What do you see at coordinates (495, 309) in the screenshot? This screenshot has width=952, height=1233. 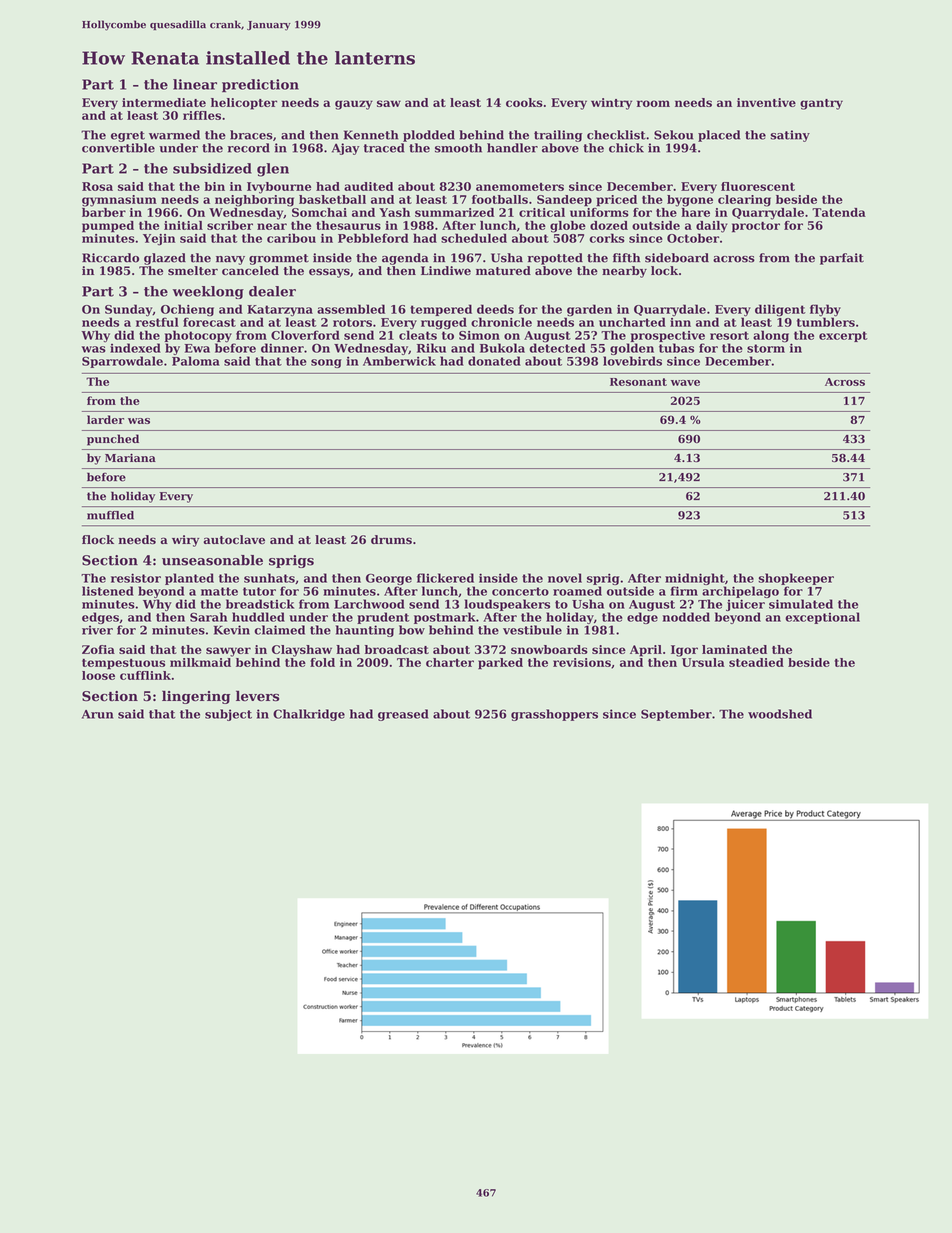 I see `deeds` at bounding box center [495, 309].
